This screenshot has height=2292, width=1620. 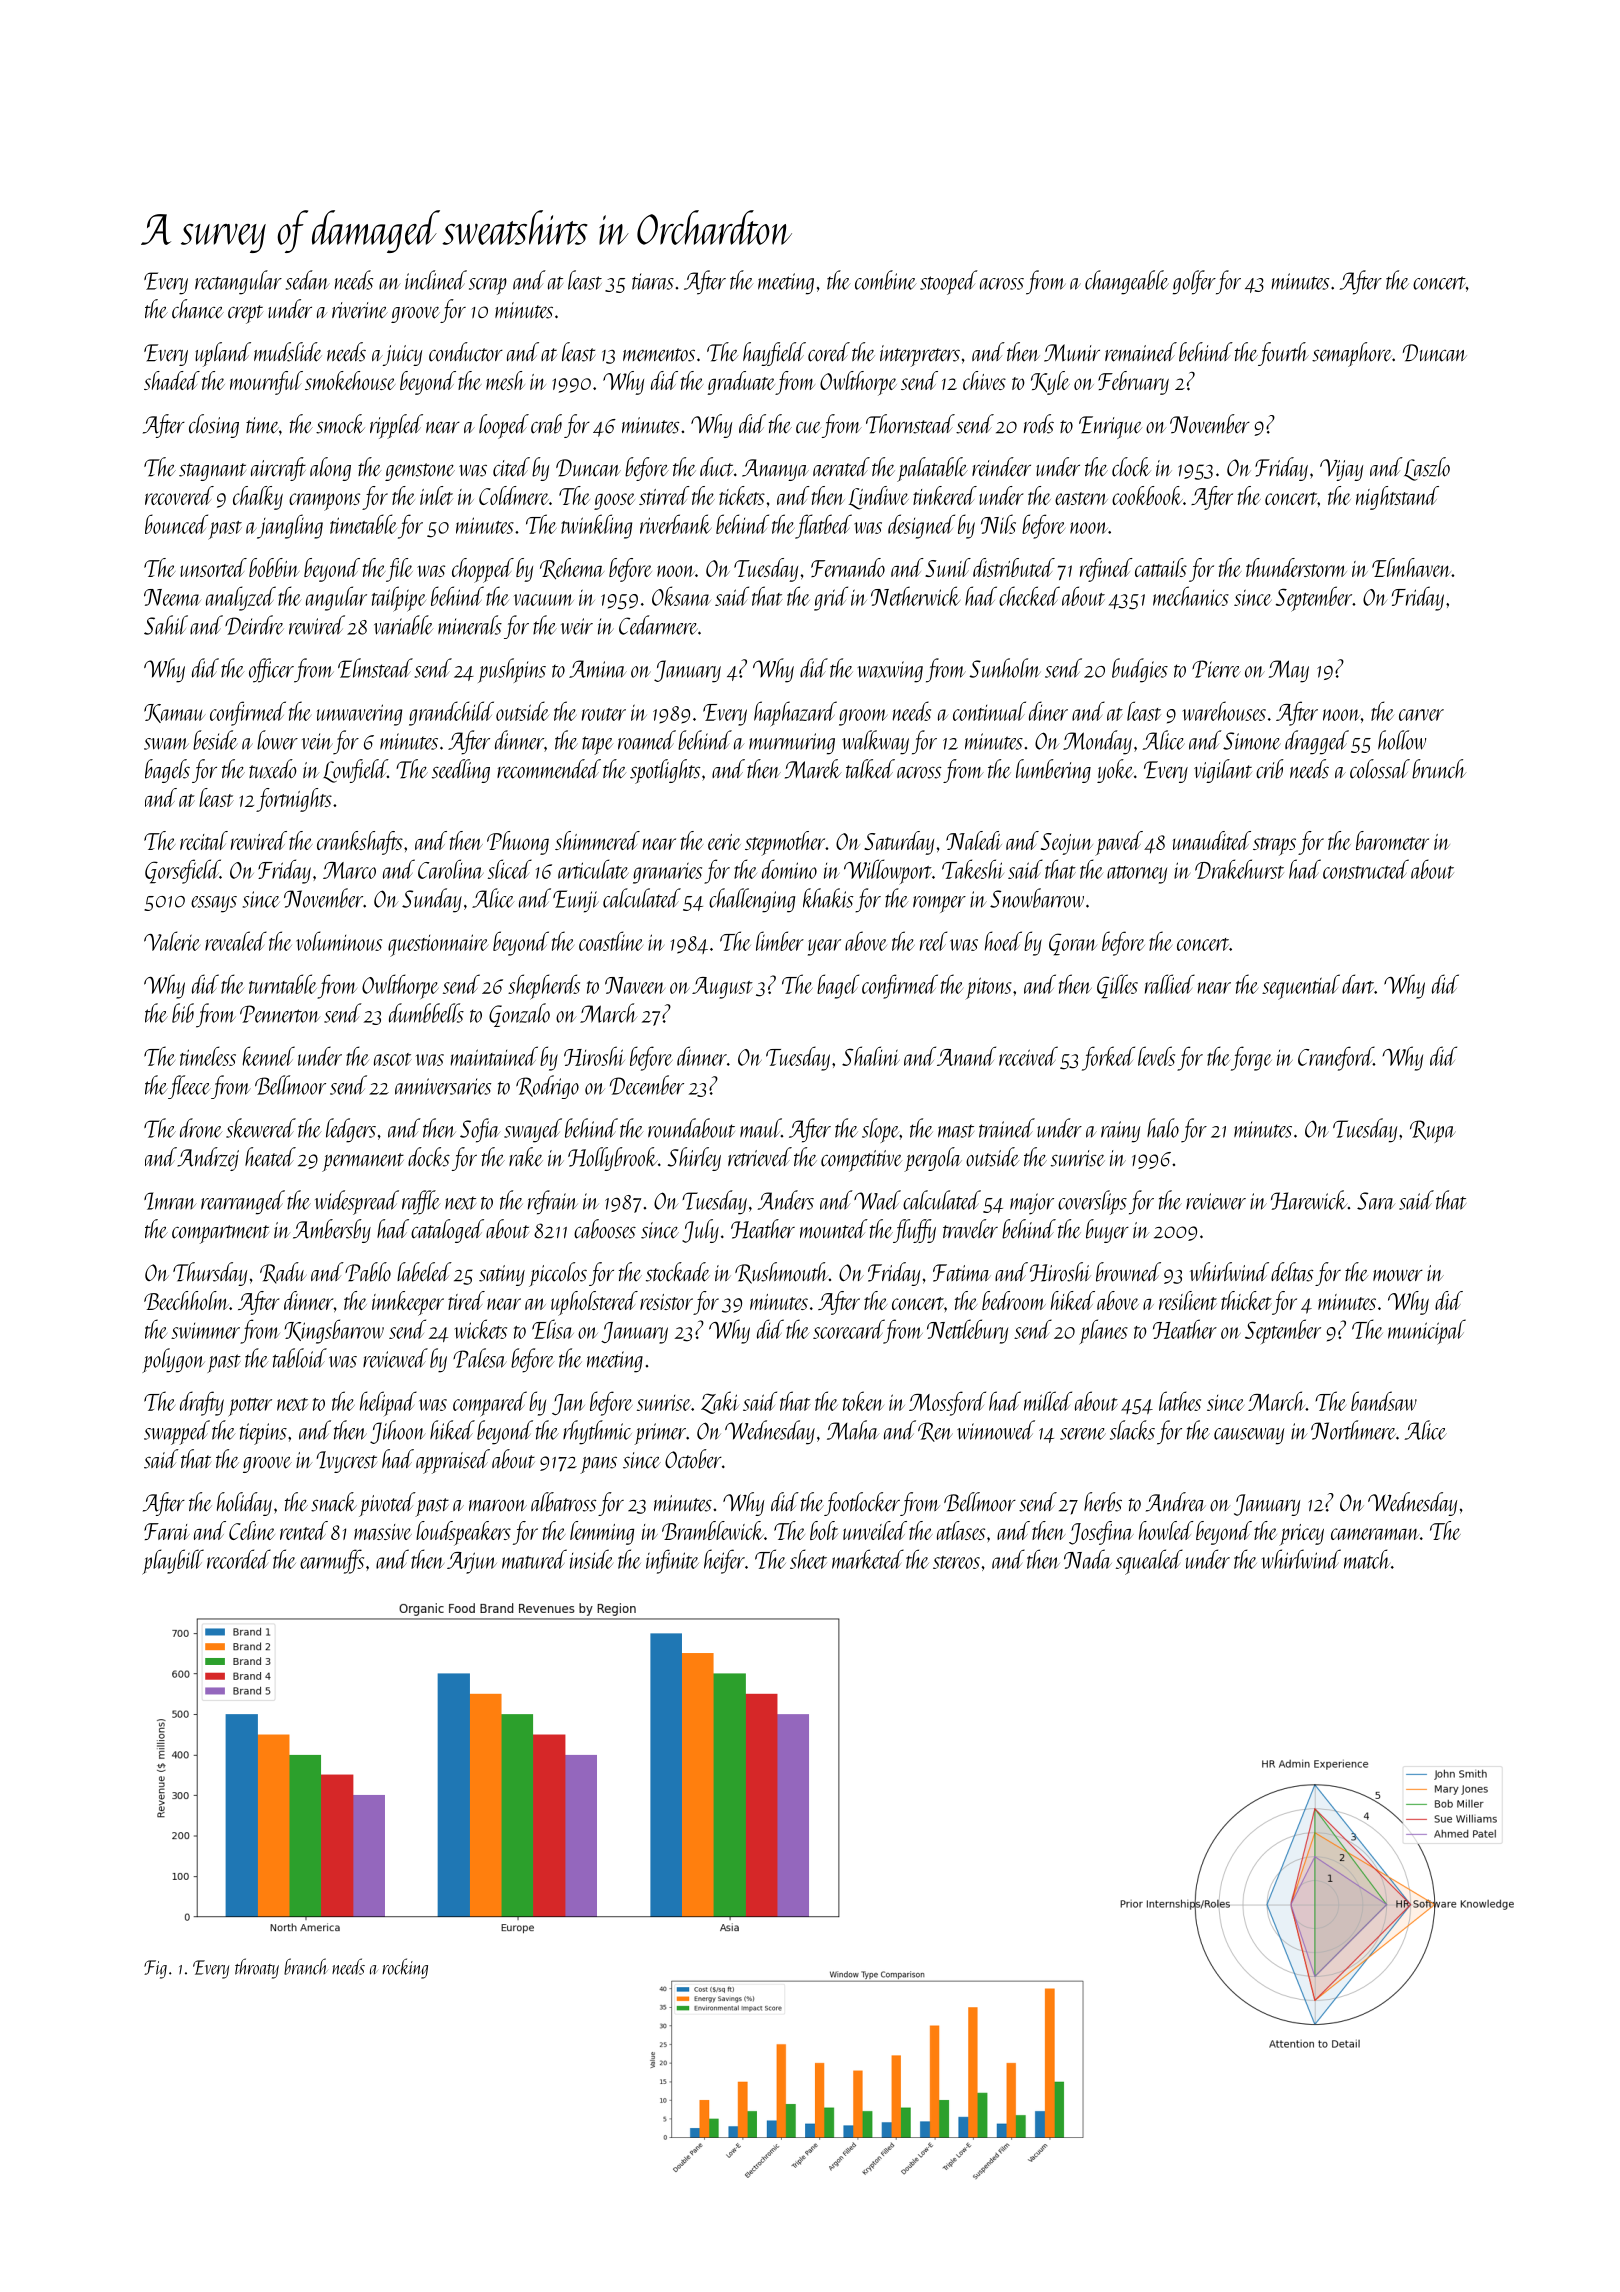 What do you see at coordinates (257, 1968) in the screenshot?
I see `throaty` at bounding box center [257, 1968].
